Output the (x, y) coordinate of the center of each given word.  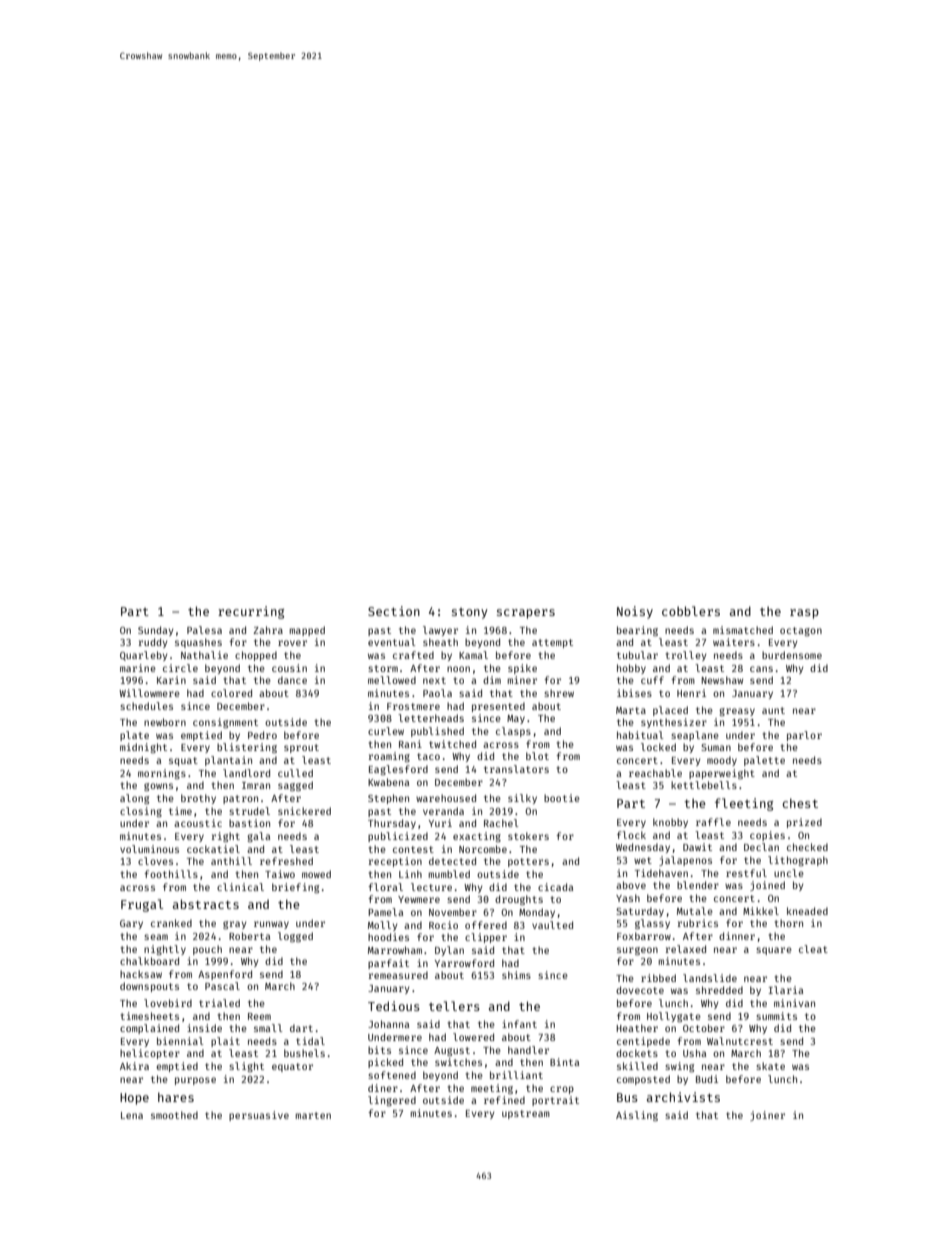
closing (141, 812)
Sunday (155, 631)
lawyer (440, 631)
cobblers (691, 611)
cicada (555, 887)
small (268, 1028)
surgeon (637, 951)
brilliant (516, 1075)
